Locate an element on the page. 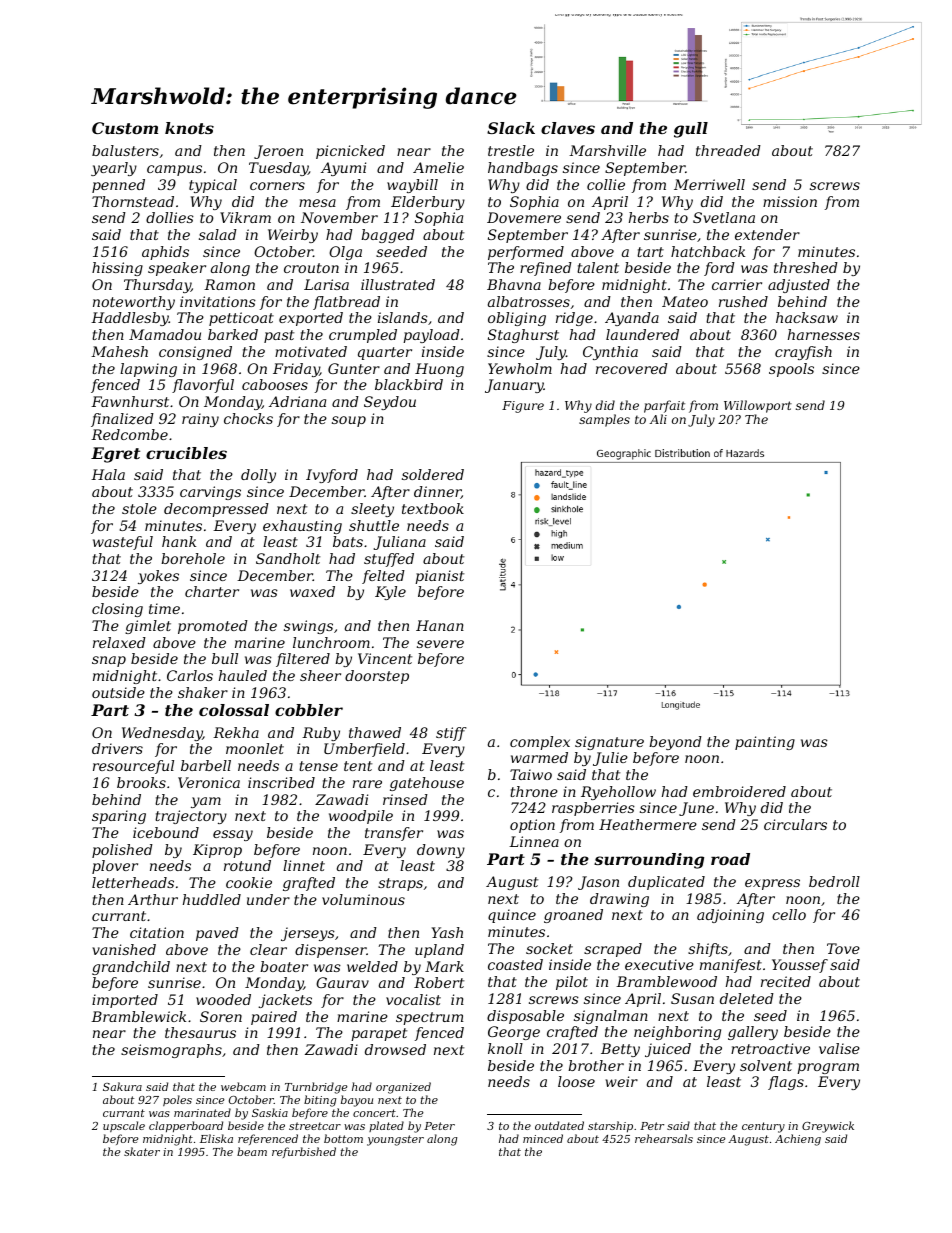 The height and width of the document is (1233, 952). crafted is located at coordinates (572, 1033).
